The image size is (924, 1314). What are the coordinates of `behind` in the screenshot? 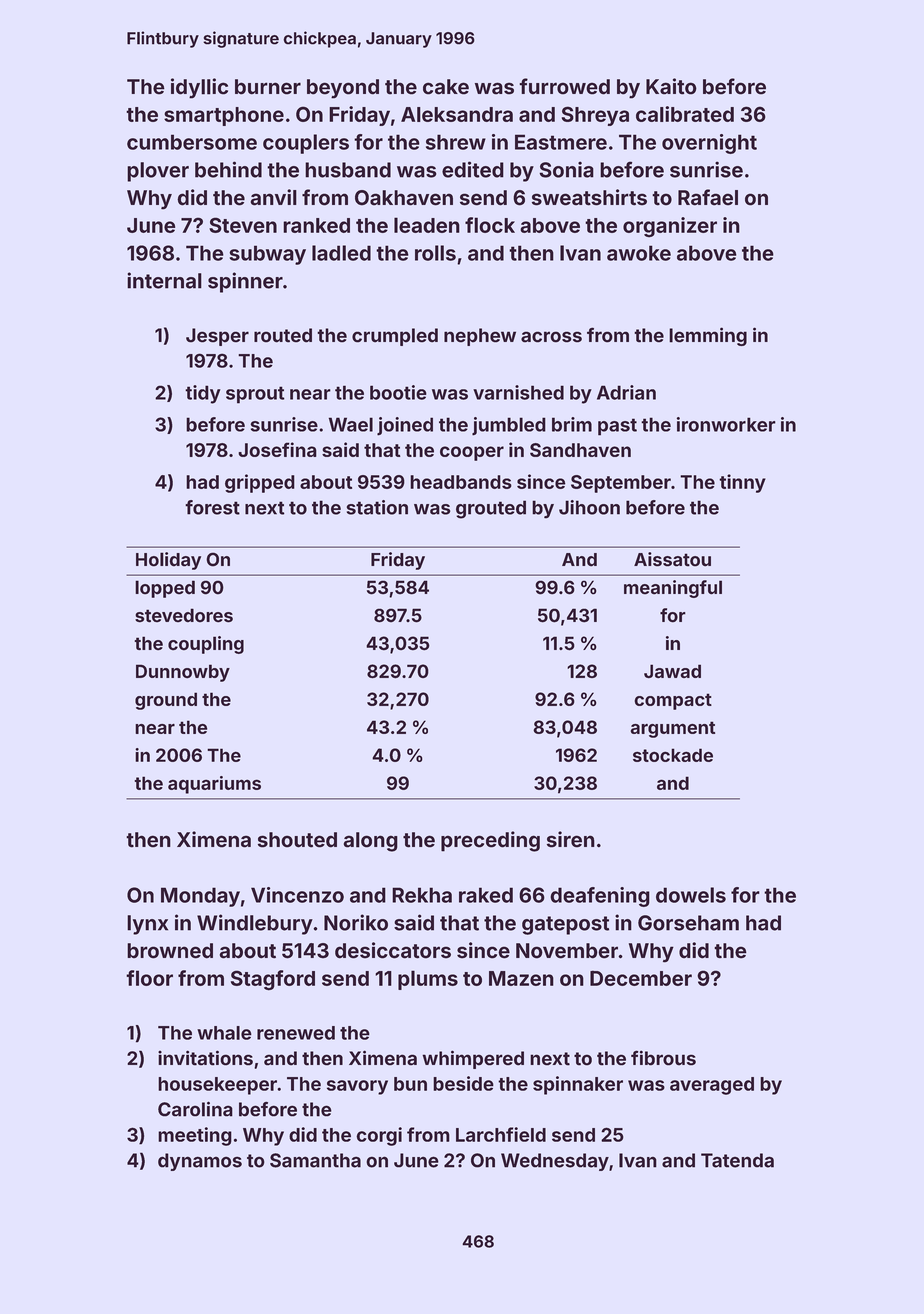 It's located at (228, 169).
